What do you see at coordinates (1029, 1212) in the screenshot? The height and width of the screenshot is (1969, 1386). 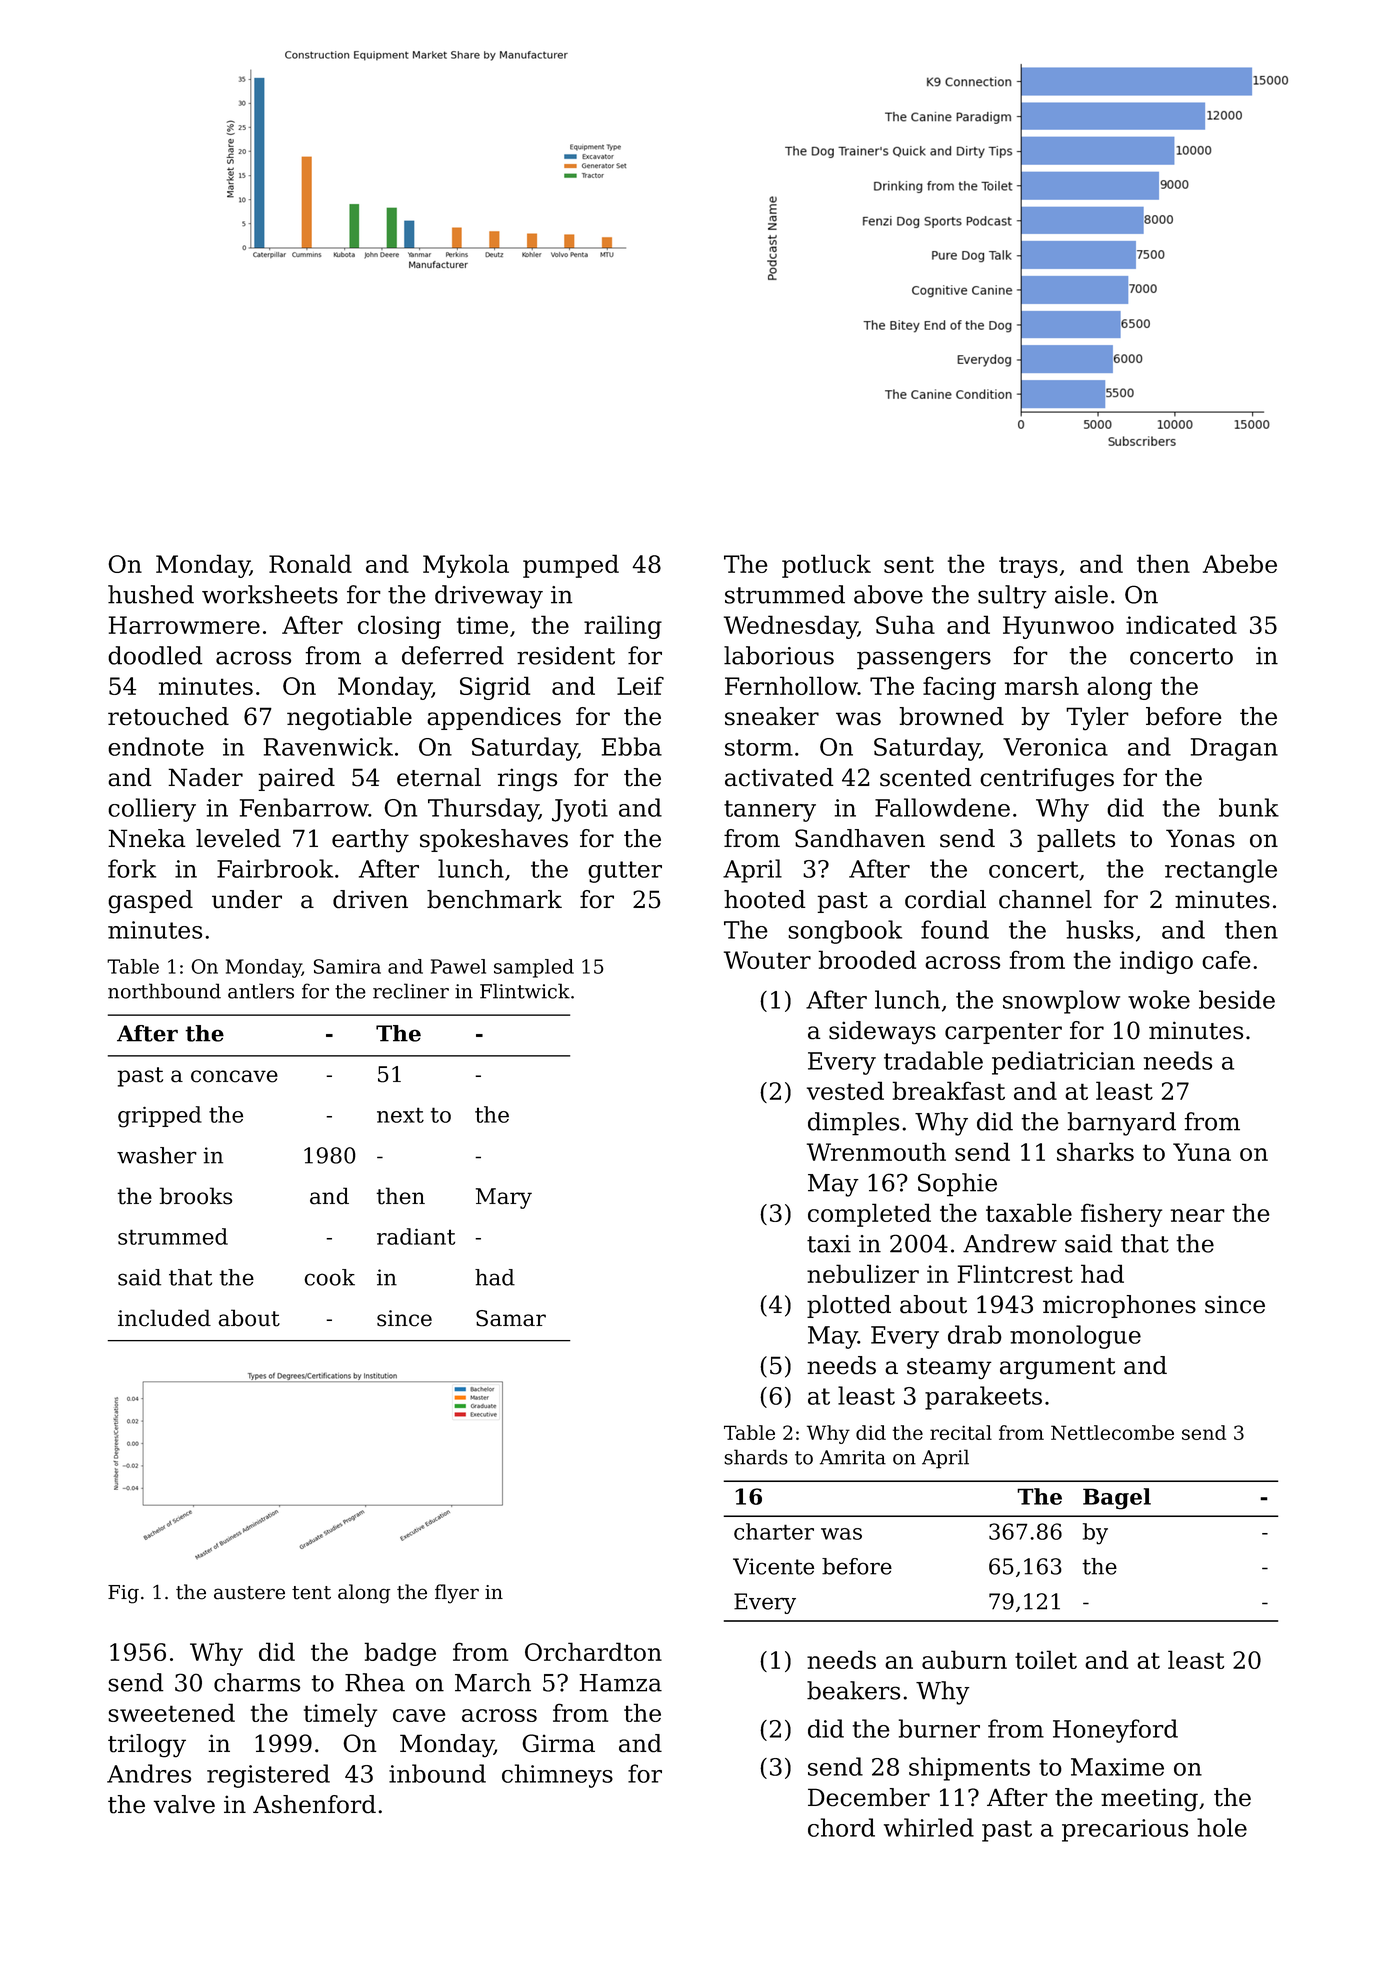 I see `taxable` at bounding box center [1029, 1212].
